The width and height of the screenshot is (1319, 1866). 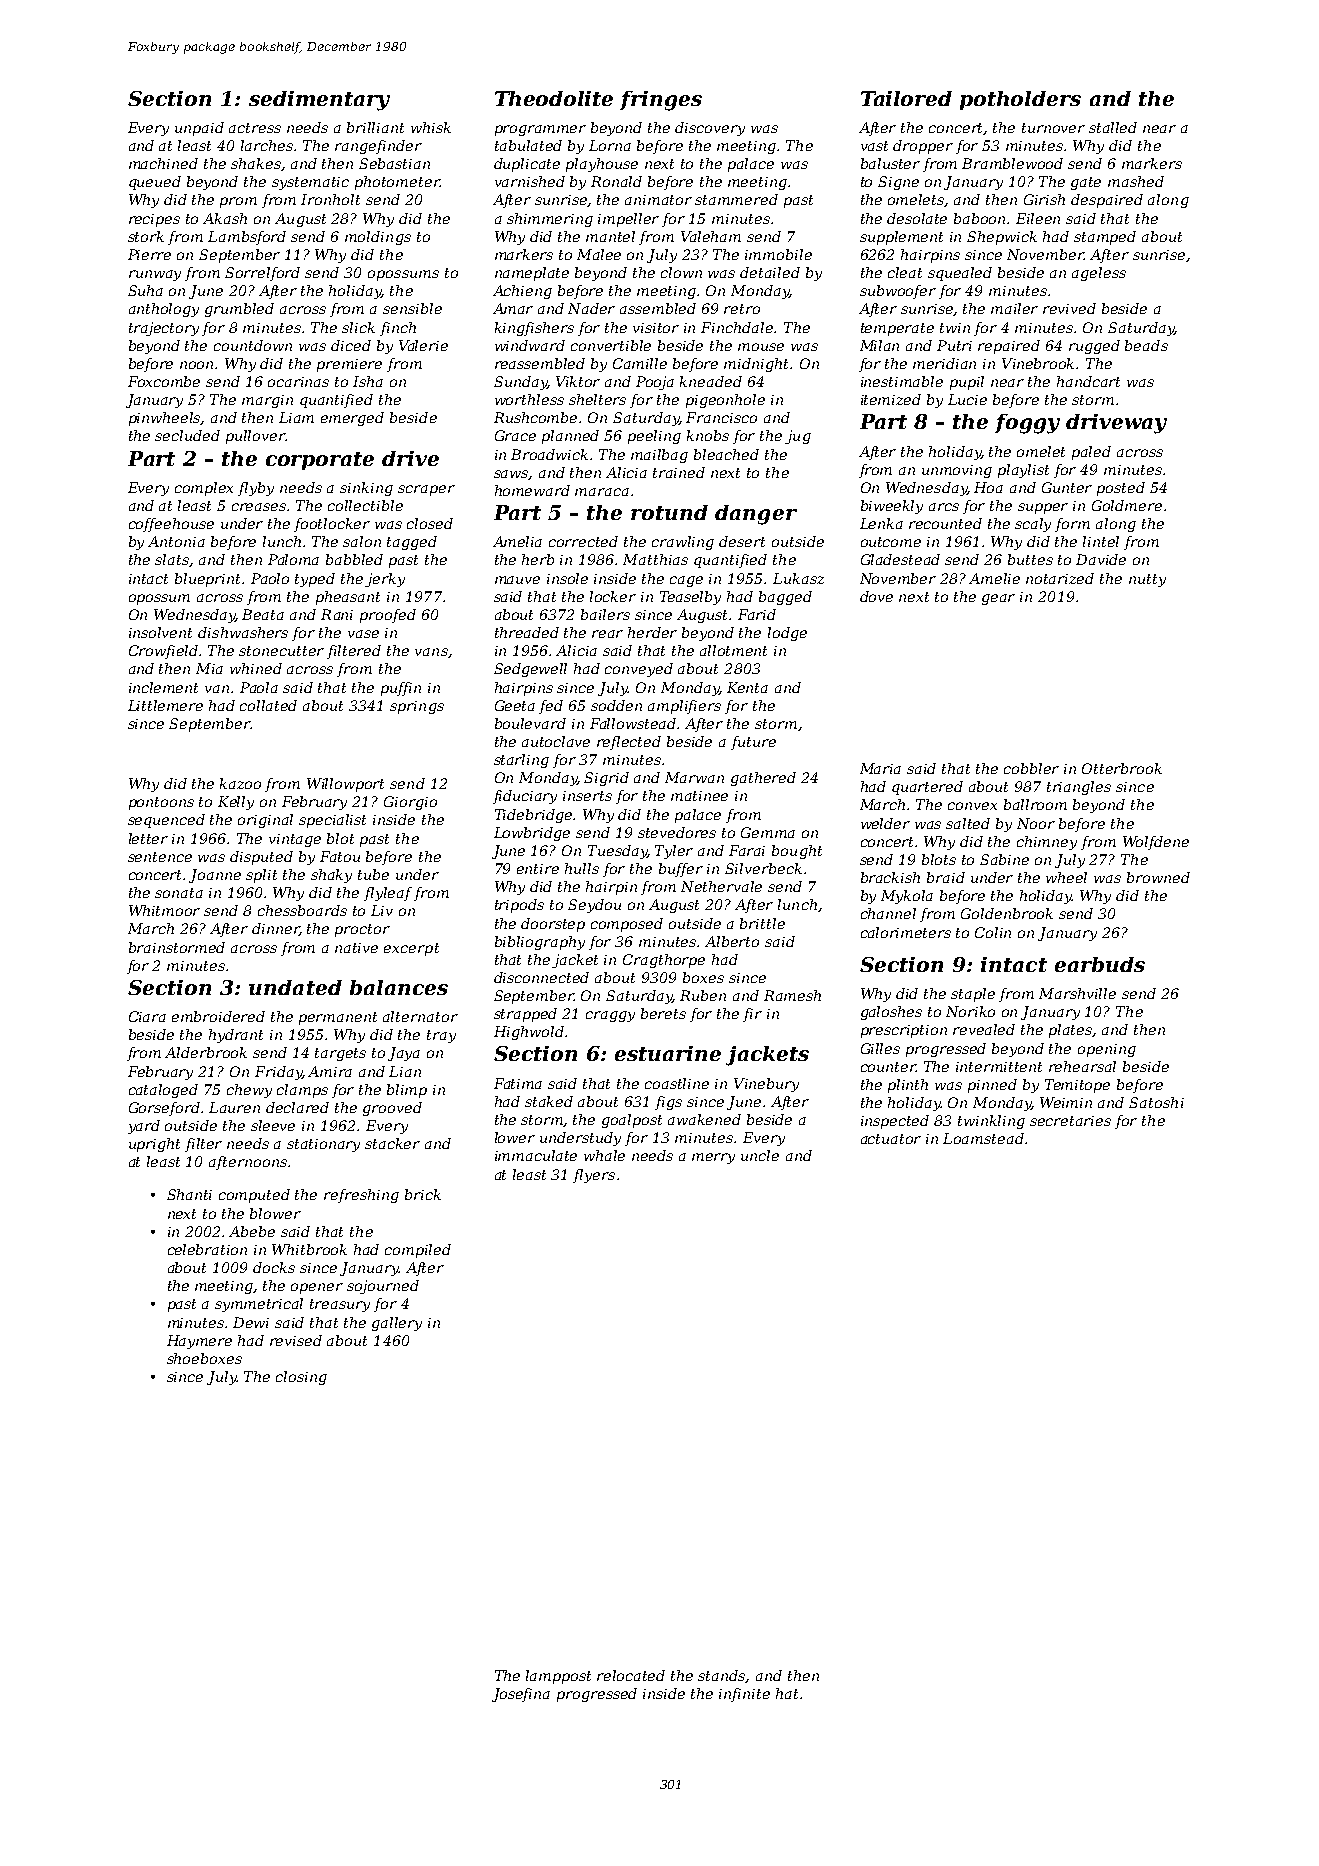 What do you see at coordinates (319, 101) in the screenshot?
I see `sedimentary` at bounding box center [319, 101].
